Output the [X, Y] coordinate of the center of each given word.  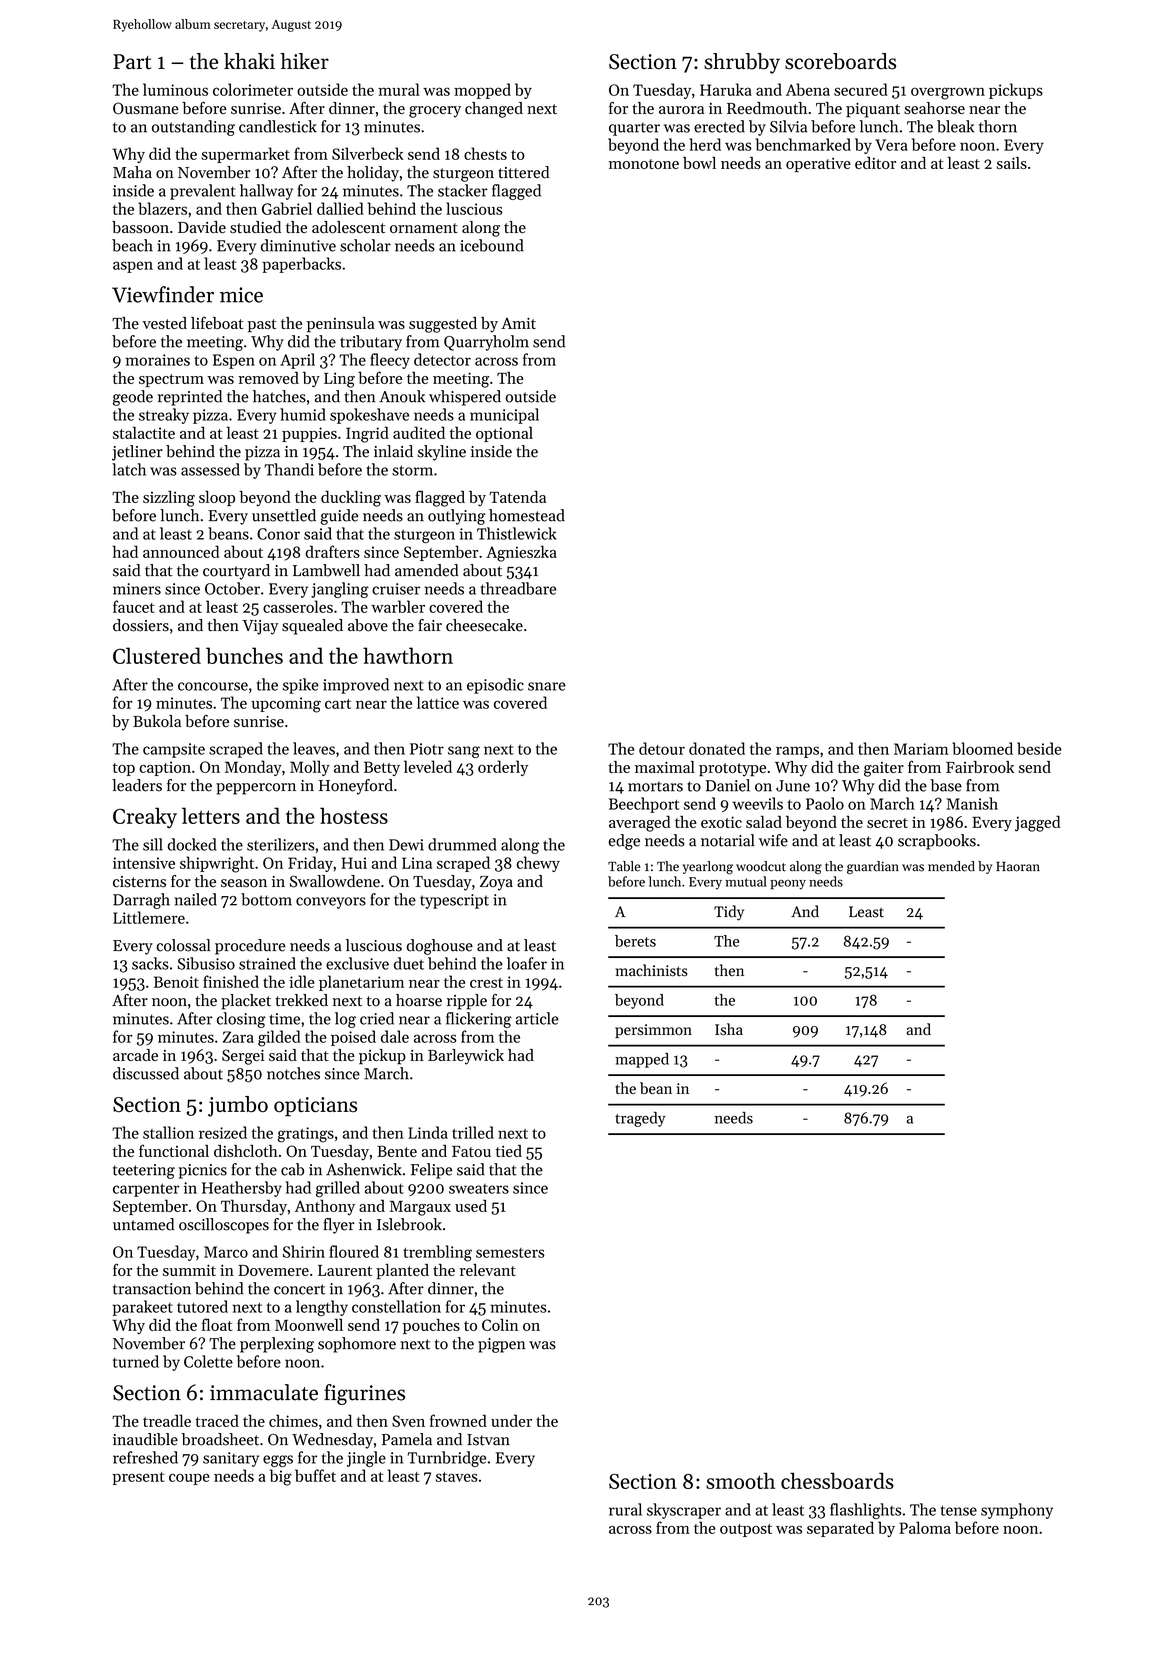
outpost [746, 1530]
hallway [266, 192]
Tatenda [517, 497]
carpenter [146, 1190]
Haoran [1018, 867]
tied [509, 1151]
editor [875, 163]
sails [1012, 163]
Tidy [729, 913]
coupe [189, 1479]
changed [494, 110]
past [262, 326]
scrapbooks [937, 842]
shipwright [217, 864]
